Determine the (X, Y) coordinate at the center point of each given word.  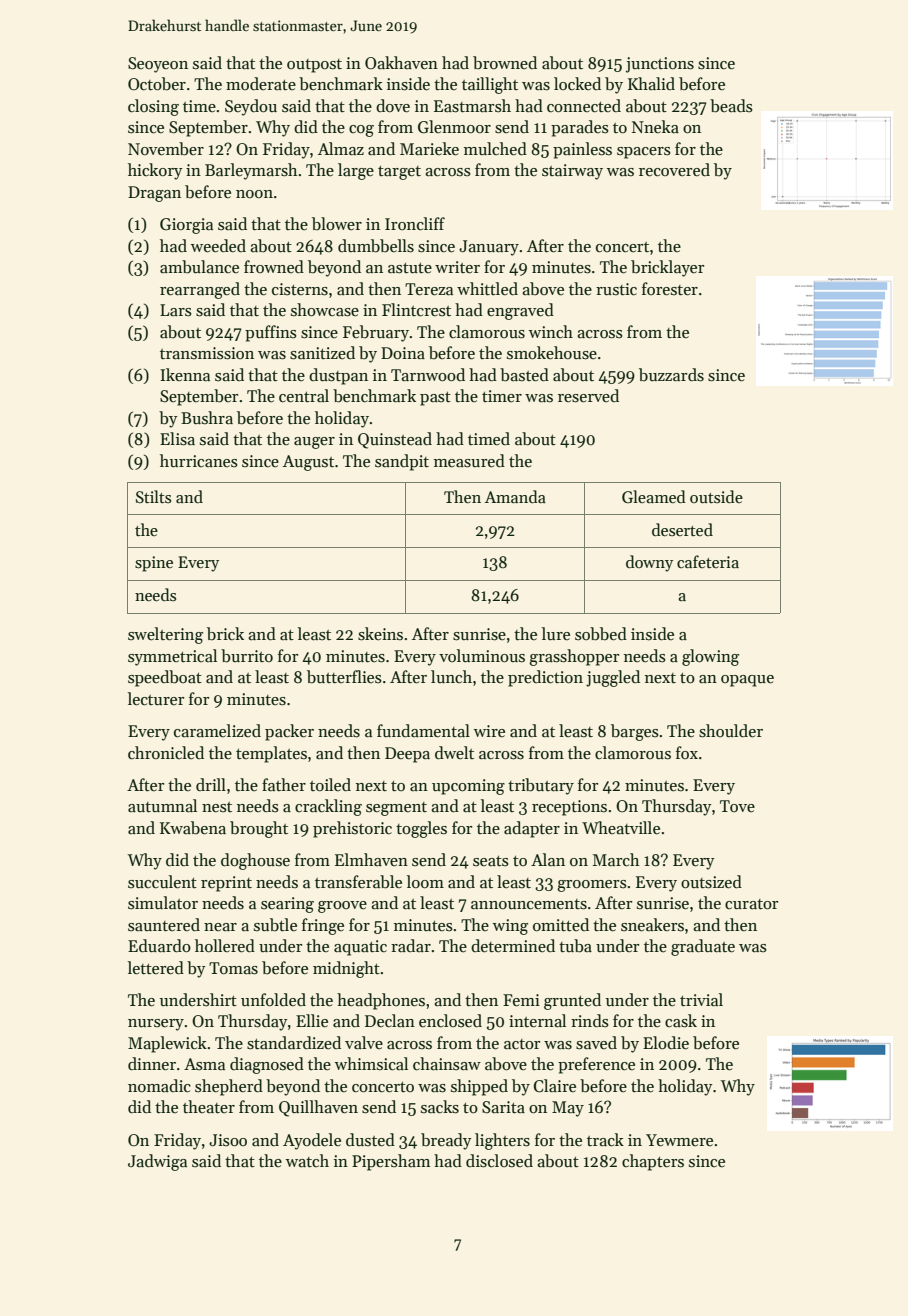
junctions (660, 65)
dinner (152, 1064)
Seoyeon (158, 65)
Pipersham (391, 1162)
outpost (314, 66)
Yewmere (679, 1140)
